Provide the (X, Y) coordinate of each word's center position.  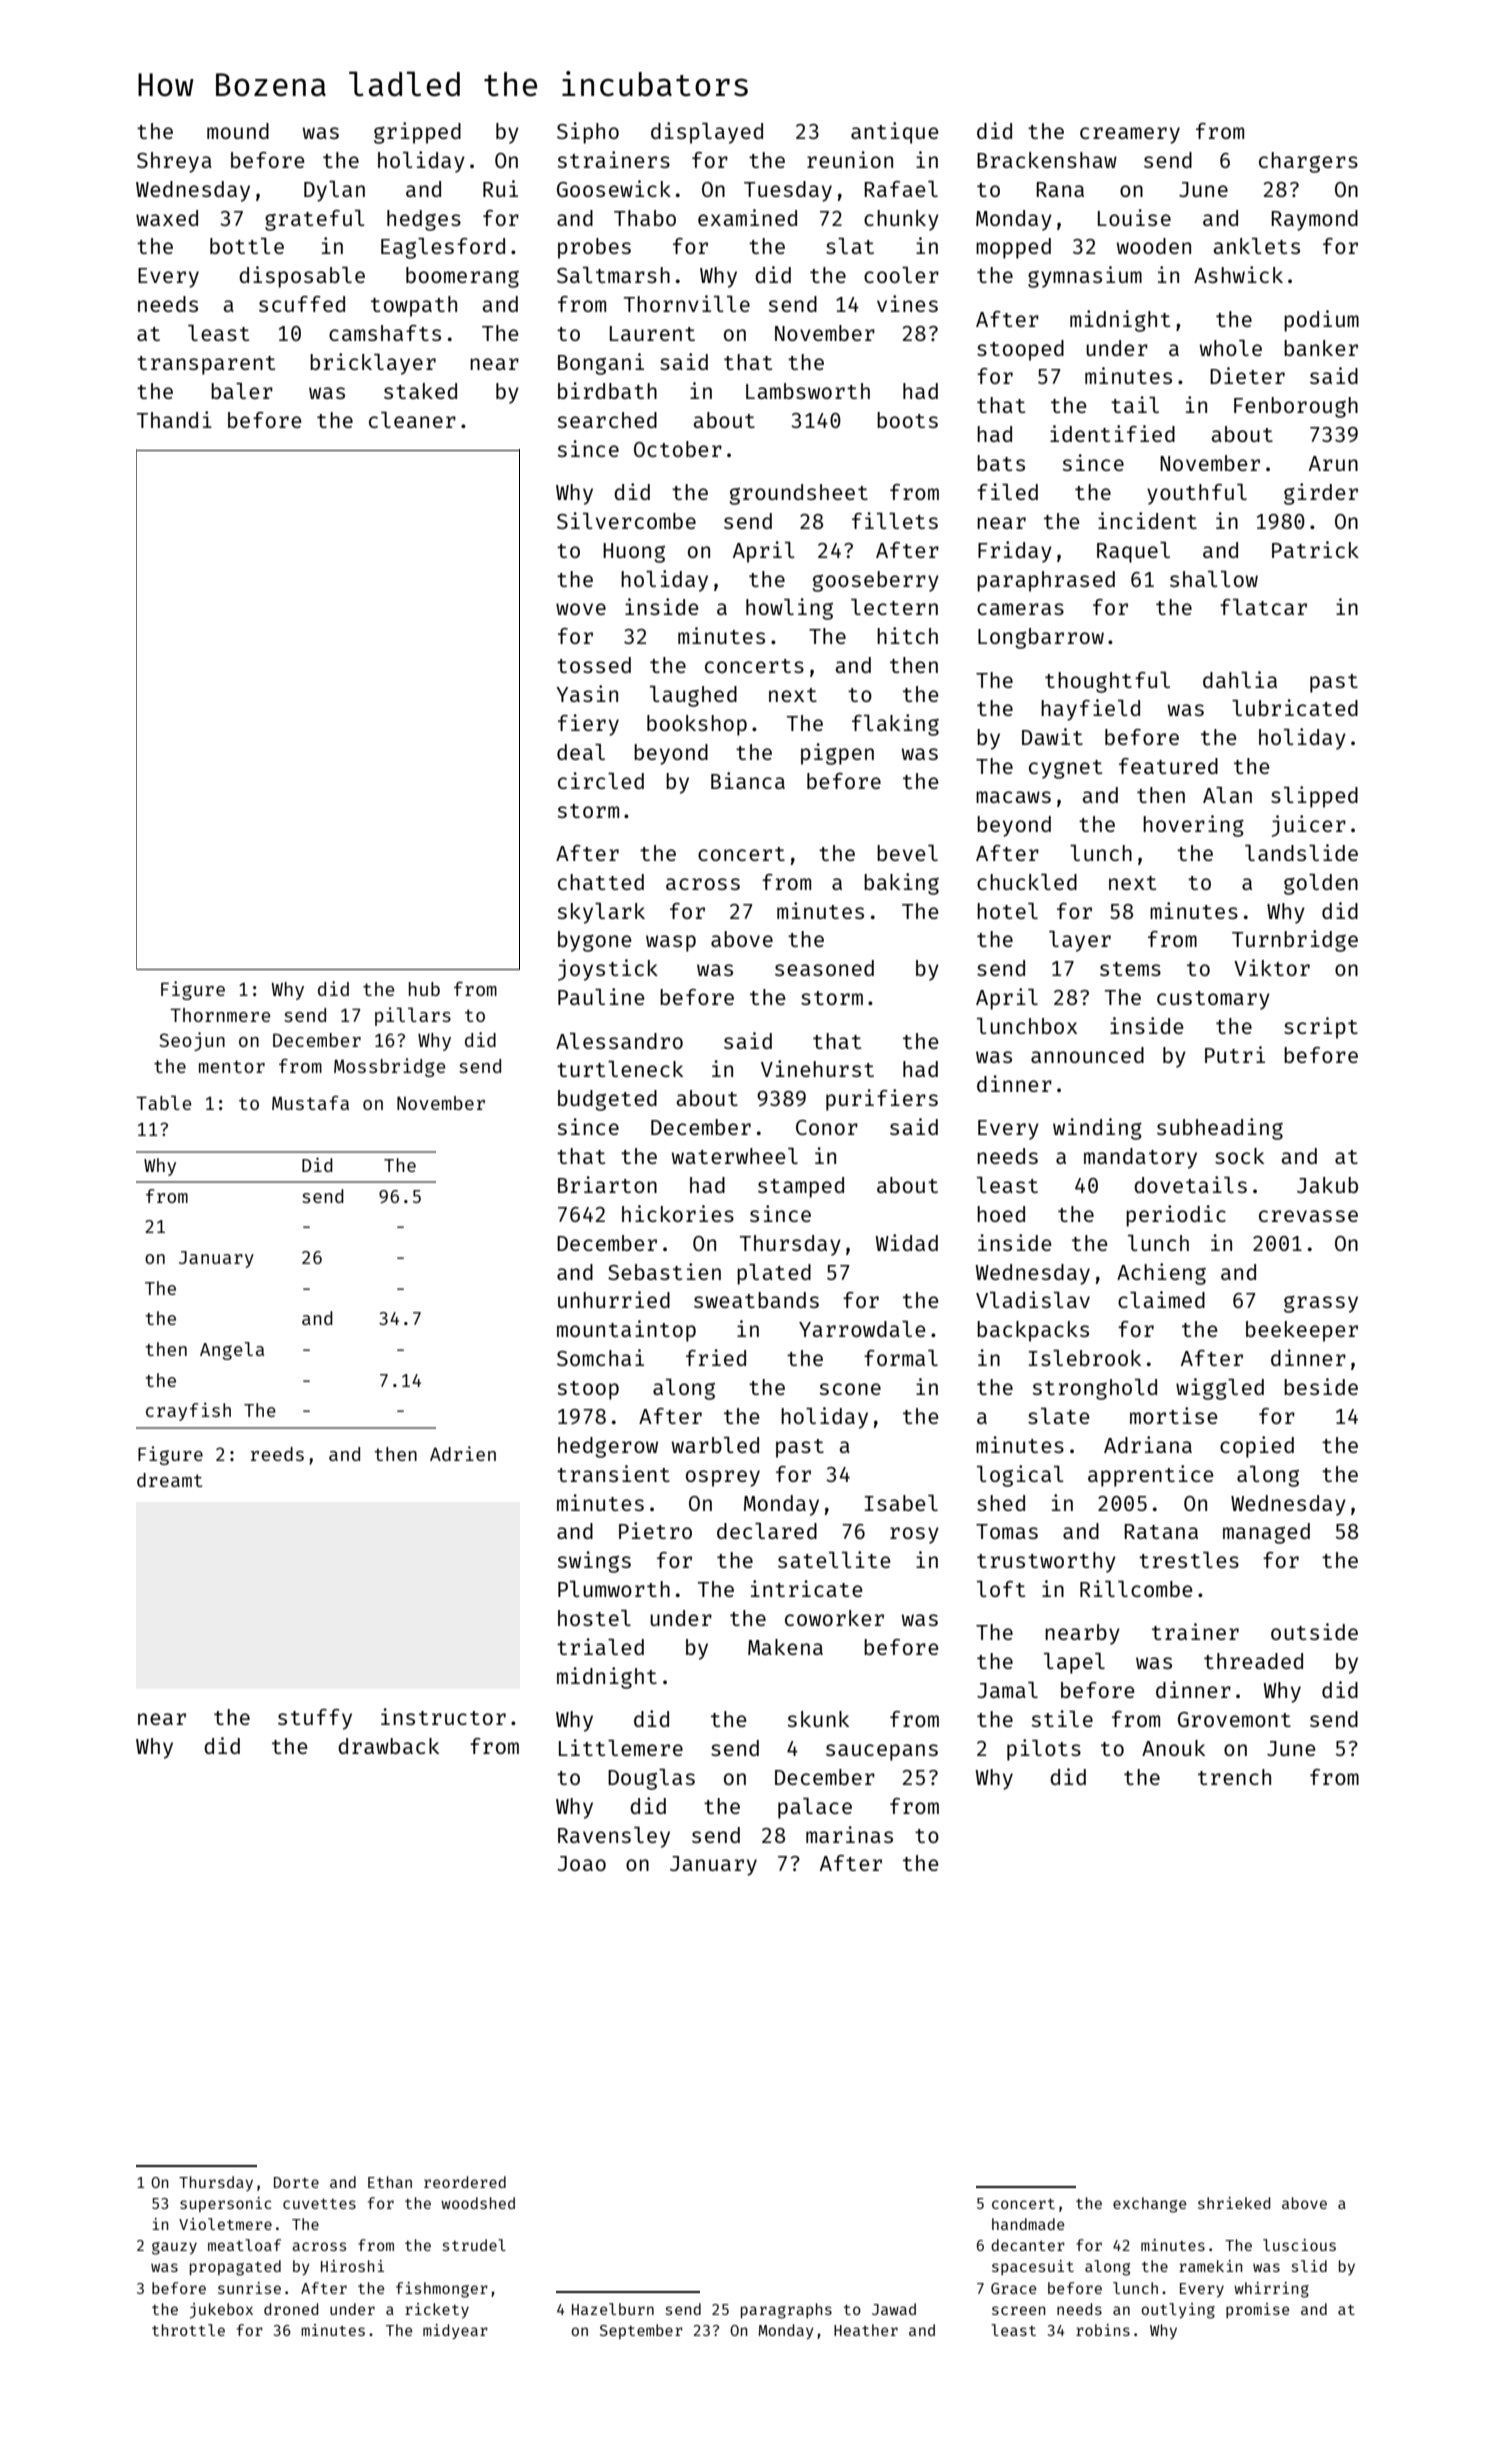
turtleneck (620, 1069)
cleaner (412, 420)
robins (1103, 2330)
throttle (188, 2330)
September (641, 2331)
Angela (232, 1351)
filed (1007, 491)
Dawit (1052, 736)
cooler (901, 275)
